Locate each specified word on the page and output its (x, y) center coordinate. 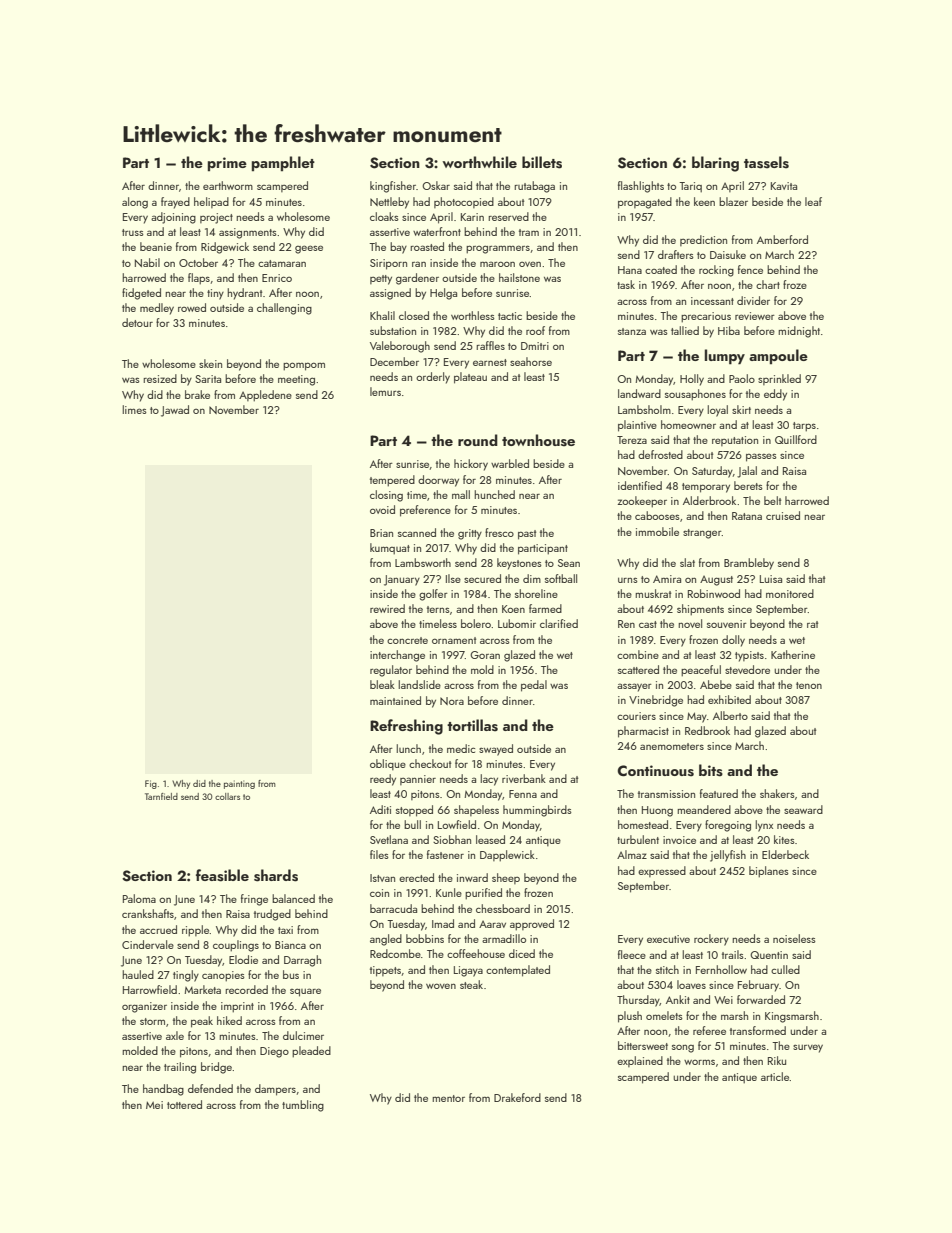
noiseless (794, 938)
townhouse (538, 440)
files (379, 854)
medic (461, 748)
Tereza (632, 440)
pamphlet (283, 163)
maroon (497, 264)
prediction (703, 240)
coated (661, 269)
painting (239, 784)
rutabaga (534, 187)
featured (719, 793)
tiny (215, 294)
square (305, 992)
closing (386, 496)
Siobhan (452, 839)
